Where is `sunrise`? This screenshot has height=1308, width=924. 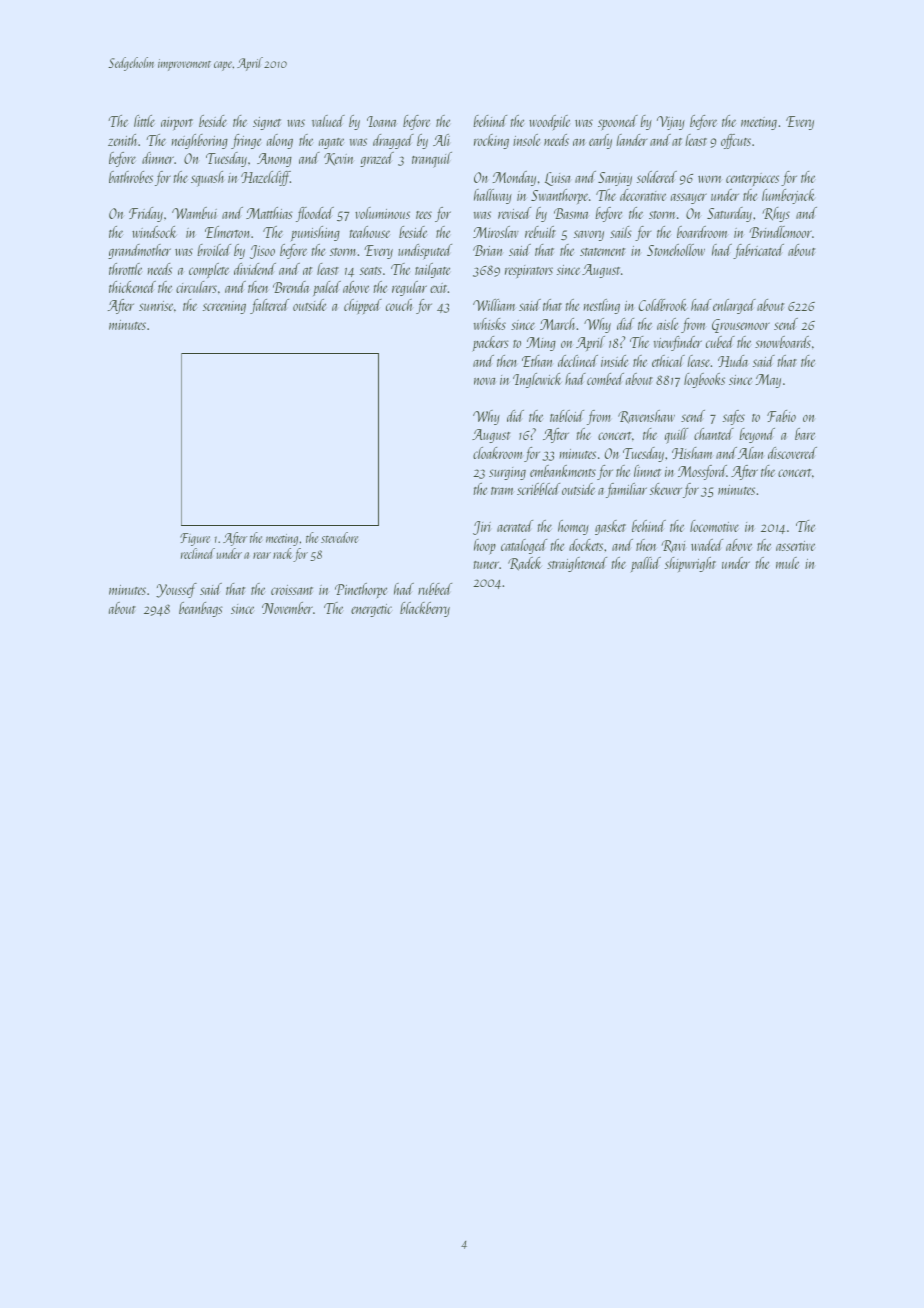
sunrise is located at coordinates (156, 306).
